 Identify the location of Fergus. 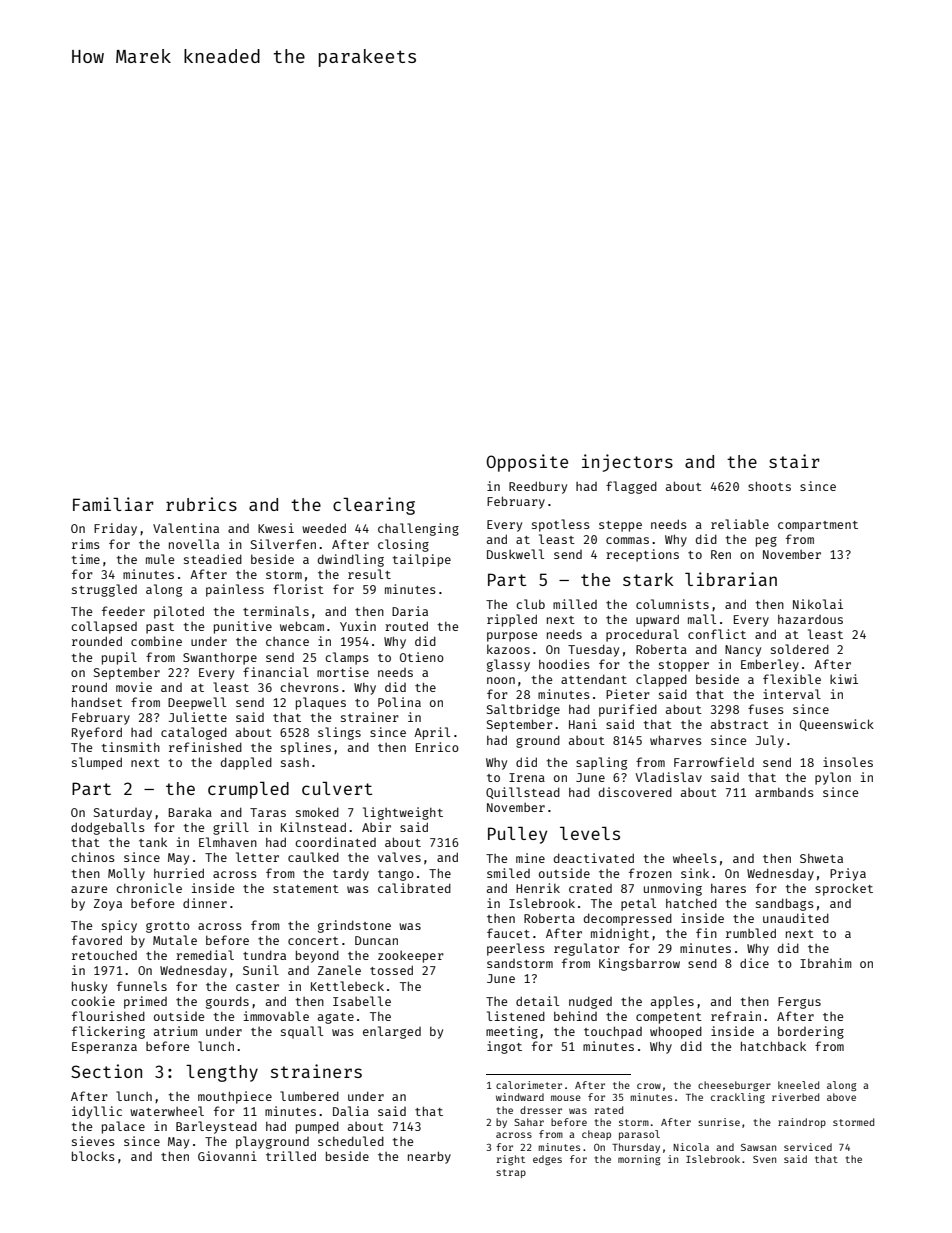
(799, 1003).
